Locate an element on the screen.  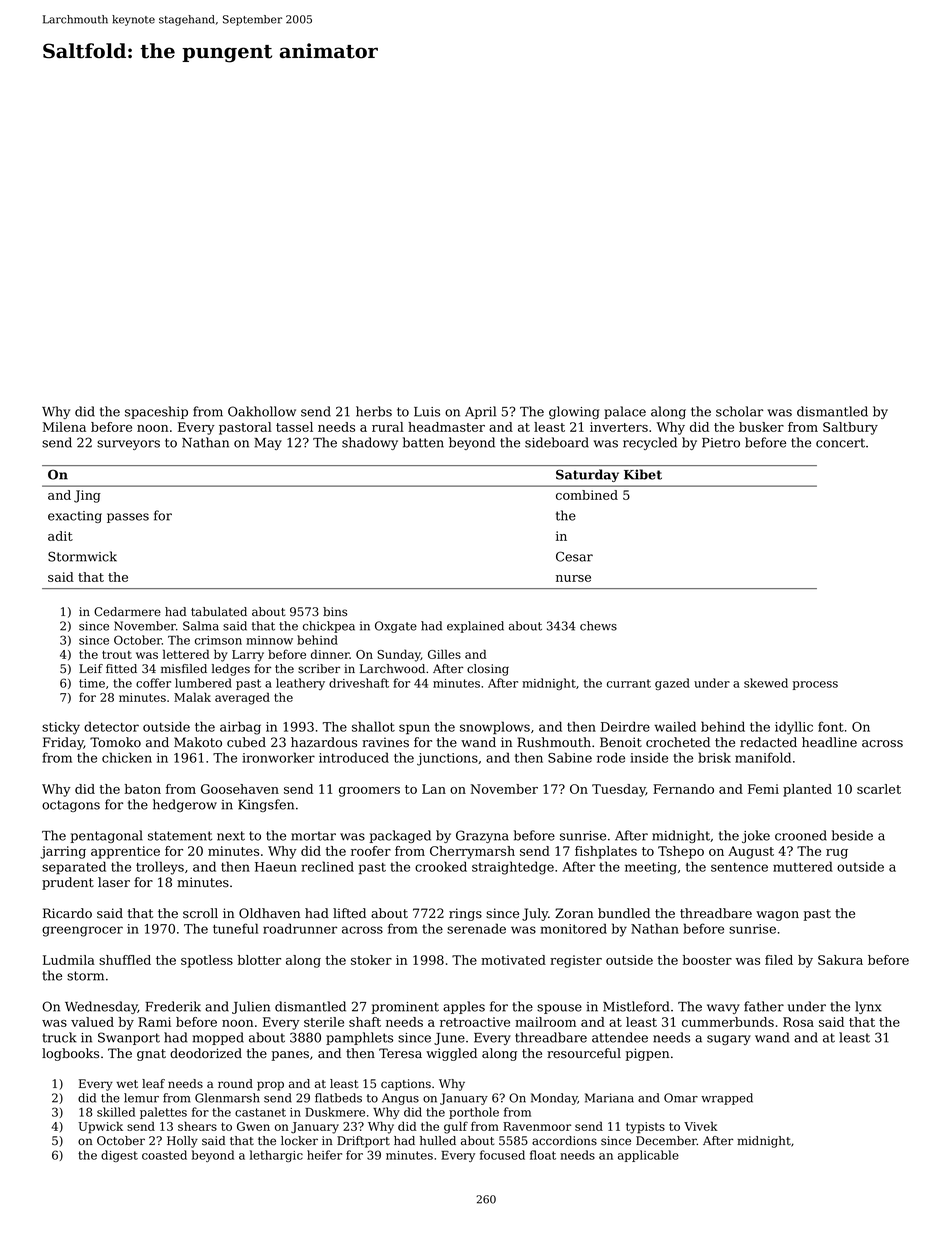
motivated is located at coordinates (513, 960).
